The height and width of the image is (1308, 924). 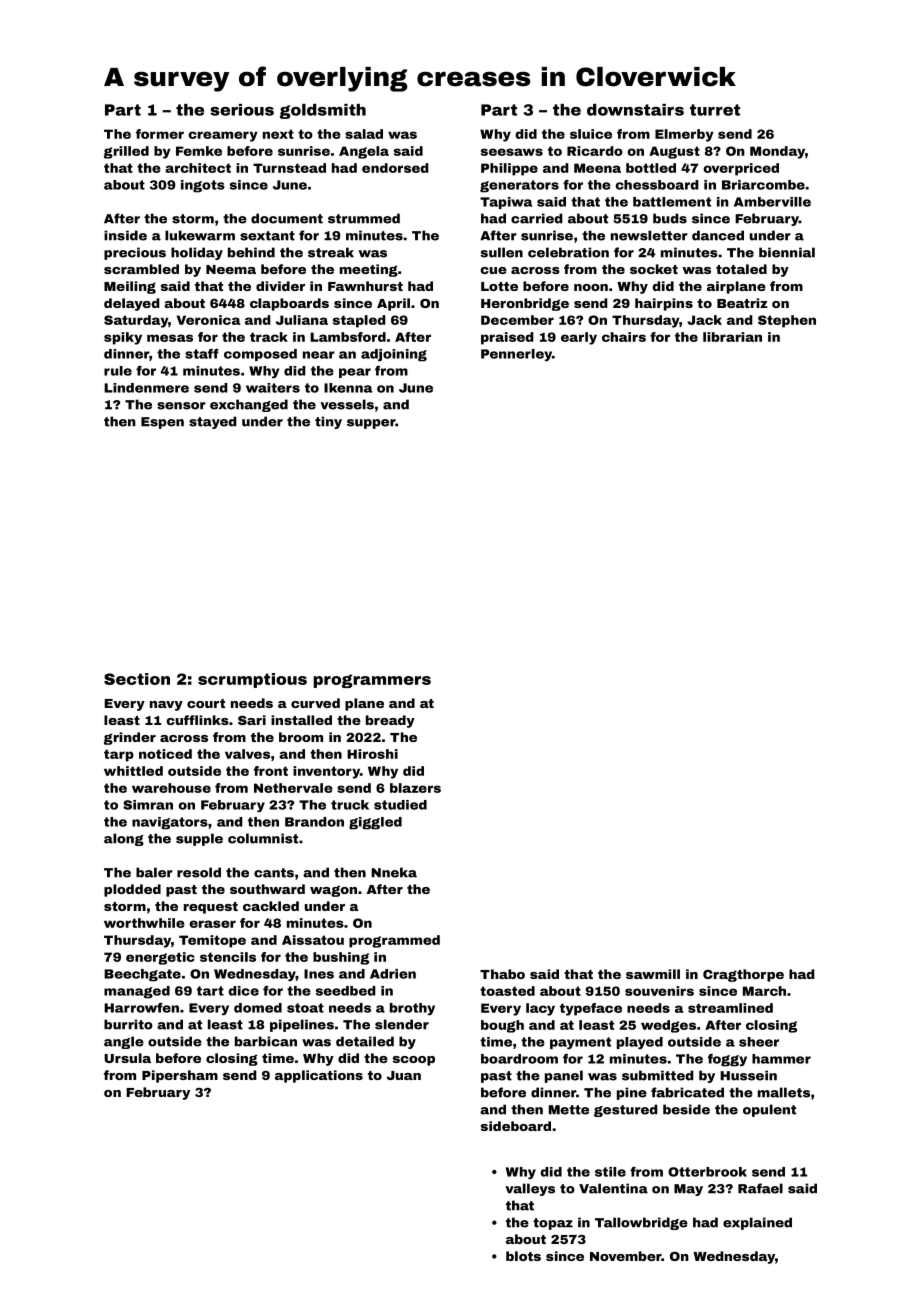 I want to click on columnist, so click(x=263, y=838).
